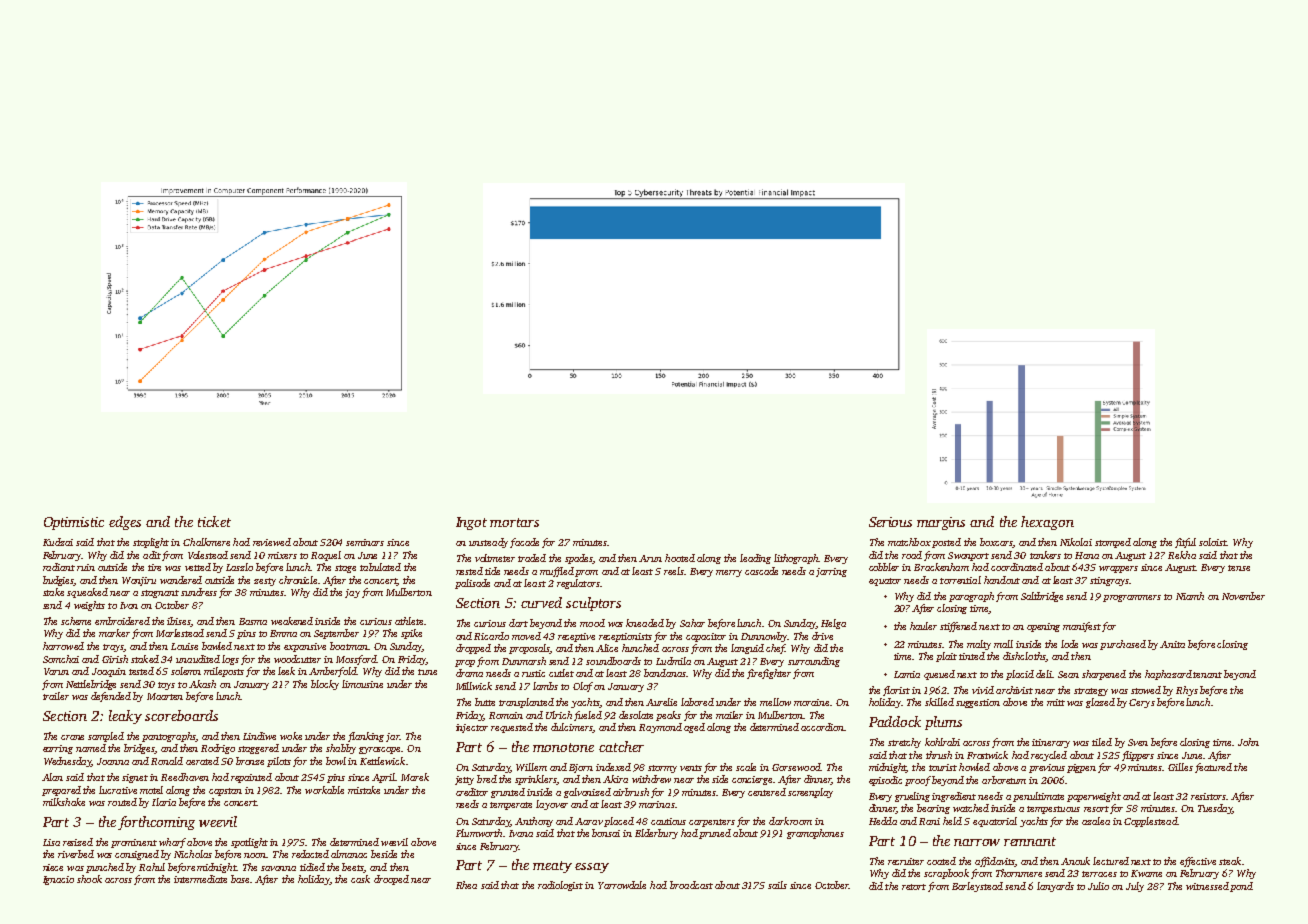 The image size is (1308, 924). Describe the element at coordinates (184, 646) in the screenshot. I see `Louise` at that location.
